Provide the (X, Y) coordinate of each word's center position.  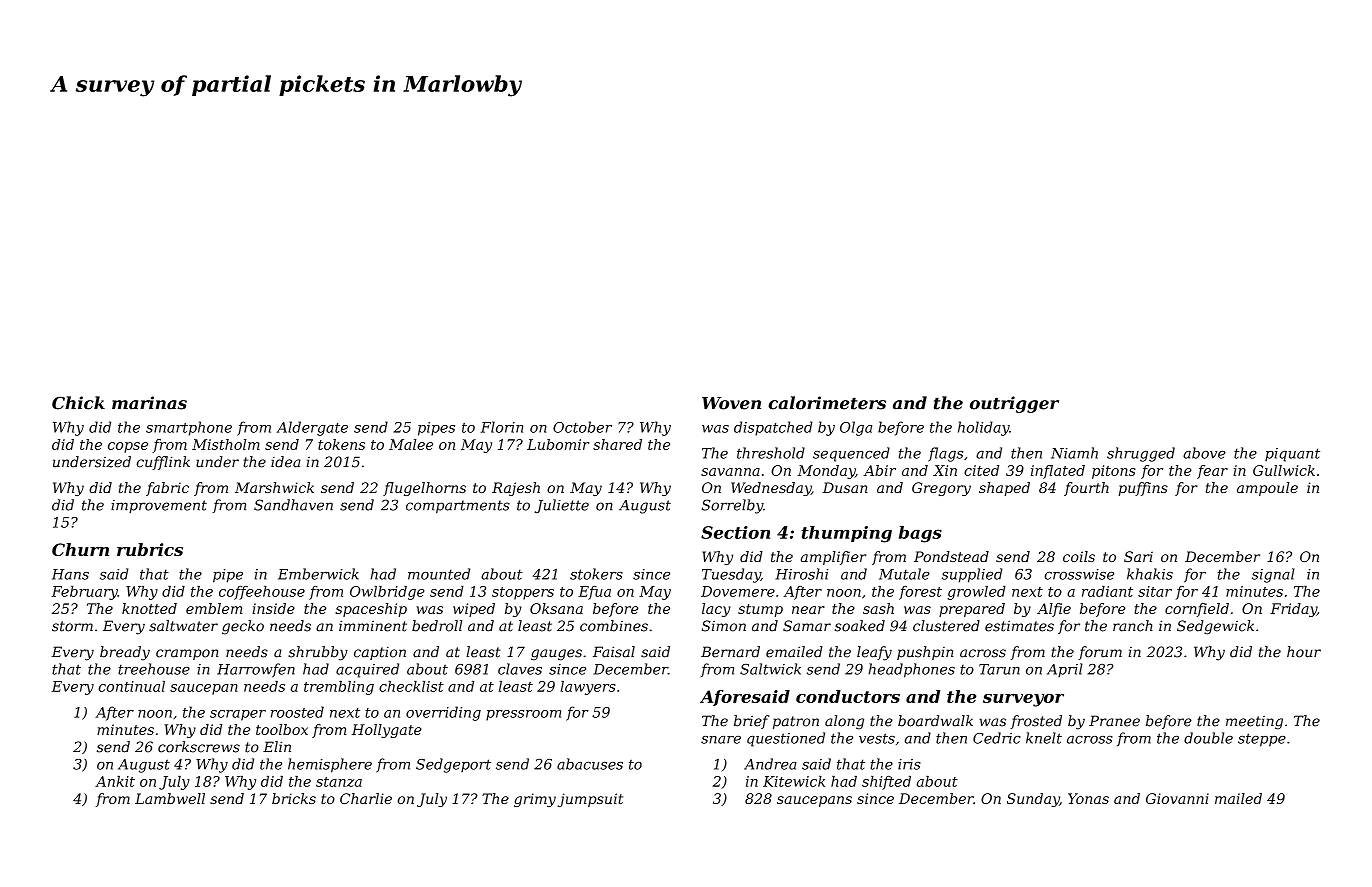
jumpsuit (590, 800)
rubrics (150, 549)
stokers (596, 574)
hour (1304, 652)
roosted (297, 712)
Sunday (1033, 800)
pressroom (523, 715)
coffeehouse (262, 593)
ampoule (1267, 489)
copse (128, 447)
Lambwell (170, 798)
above (1204, 453)
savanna (730, 472)
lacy (716, 610)
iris (909, 764)
